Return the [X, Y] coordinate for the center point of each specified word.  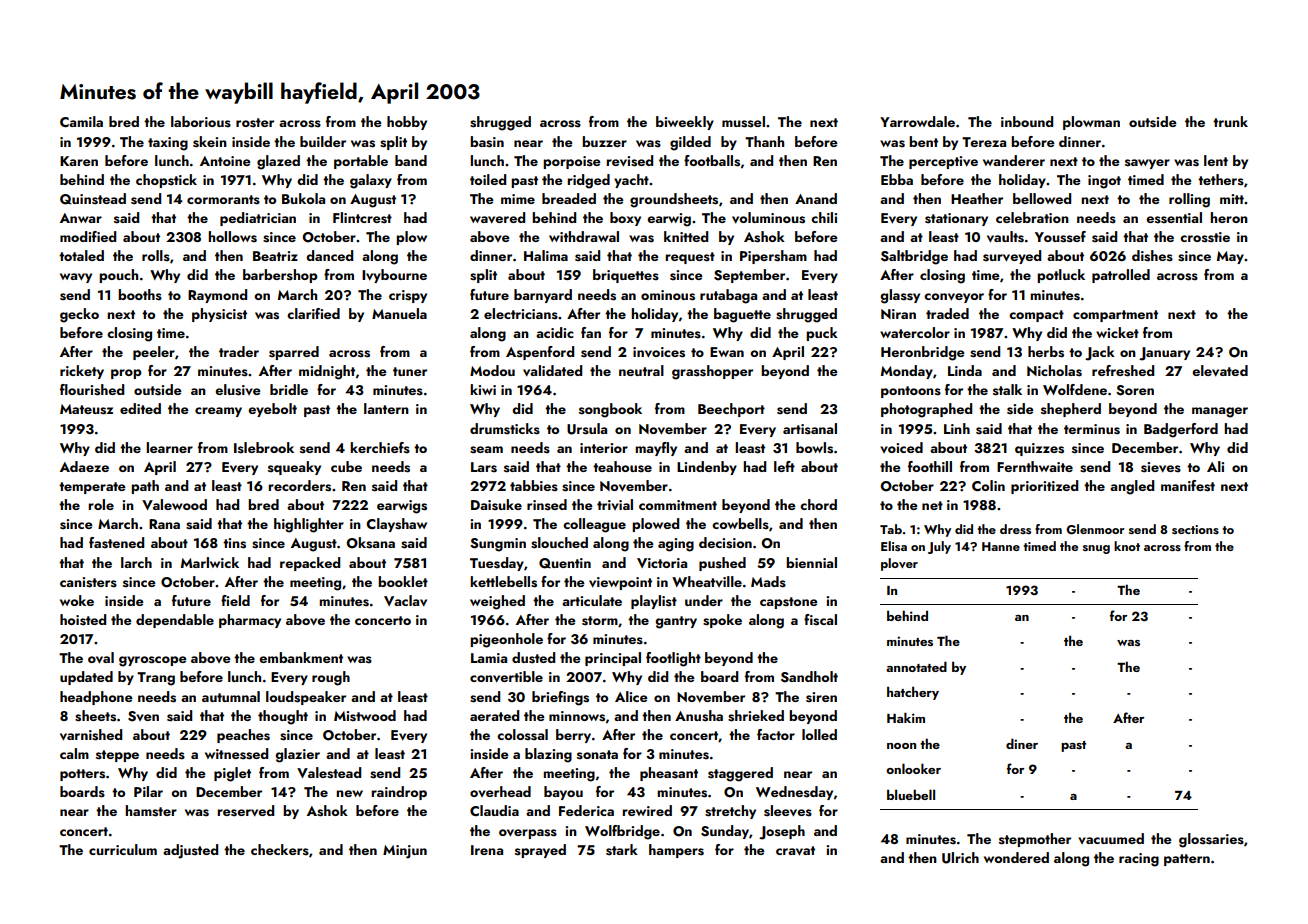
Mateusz [86, 409]
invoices [659, 352]
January [1164, 354]
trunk [1230, 121]
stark [622, 850]
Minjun [405, 852]
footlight [673, 659]
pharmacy [250, 621]
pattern [1187, 860]
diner [1022, 743]
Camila [81, 121]
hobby [407, 123]
